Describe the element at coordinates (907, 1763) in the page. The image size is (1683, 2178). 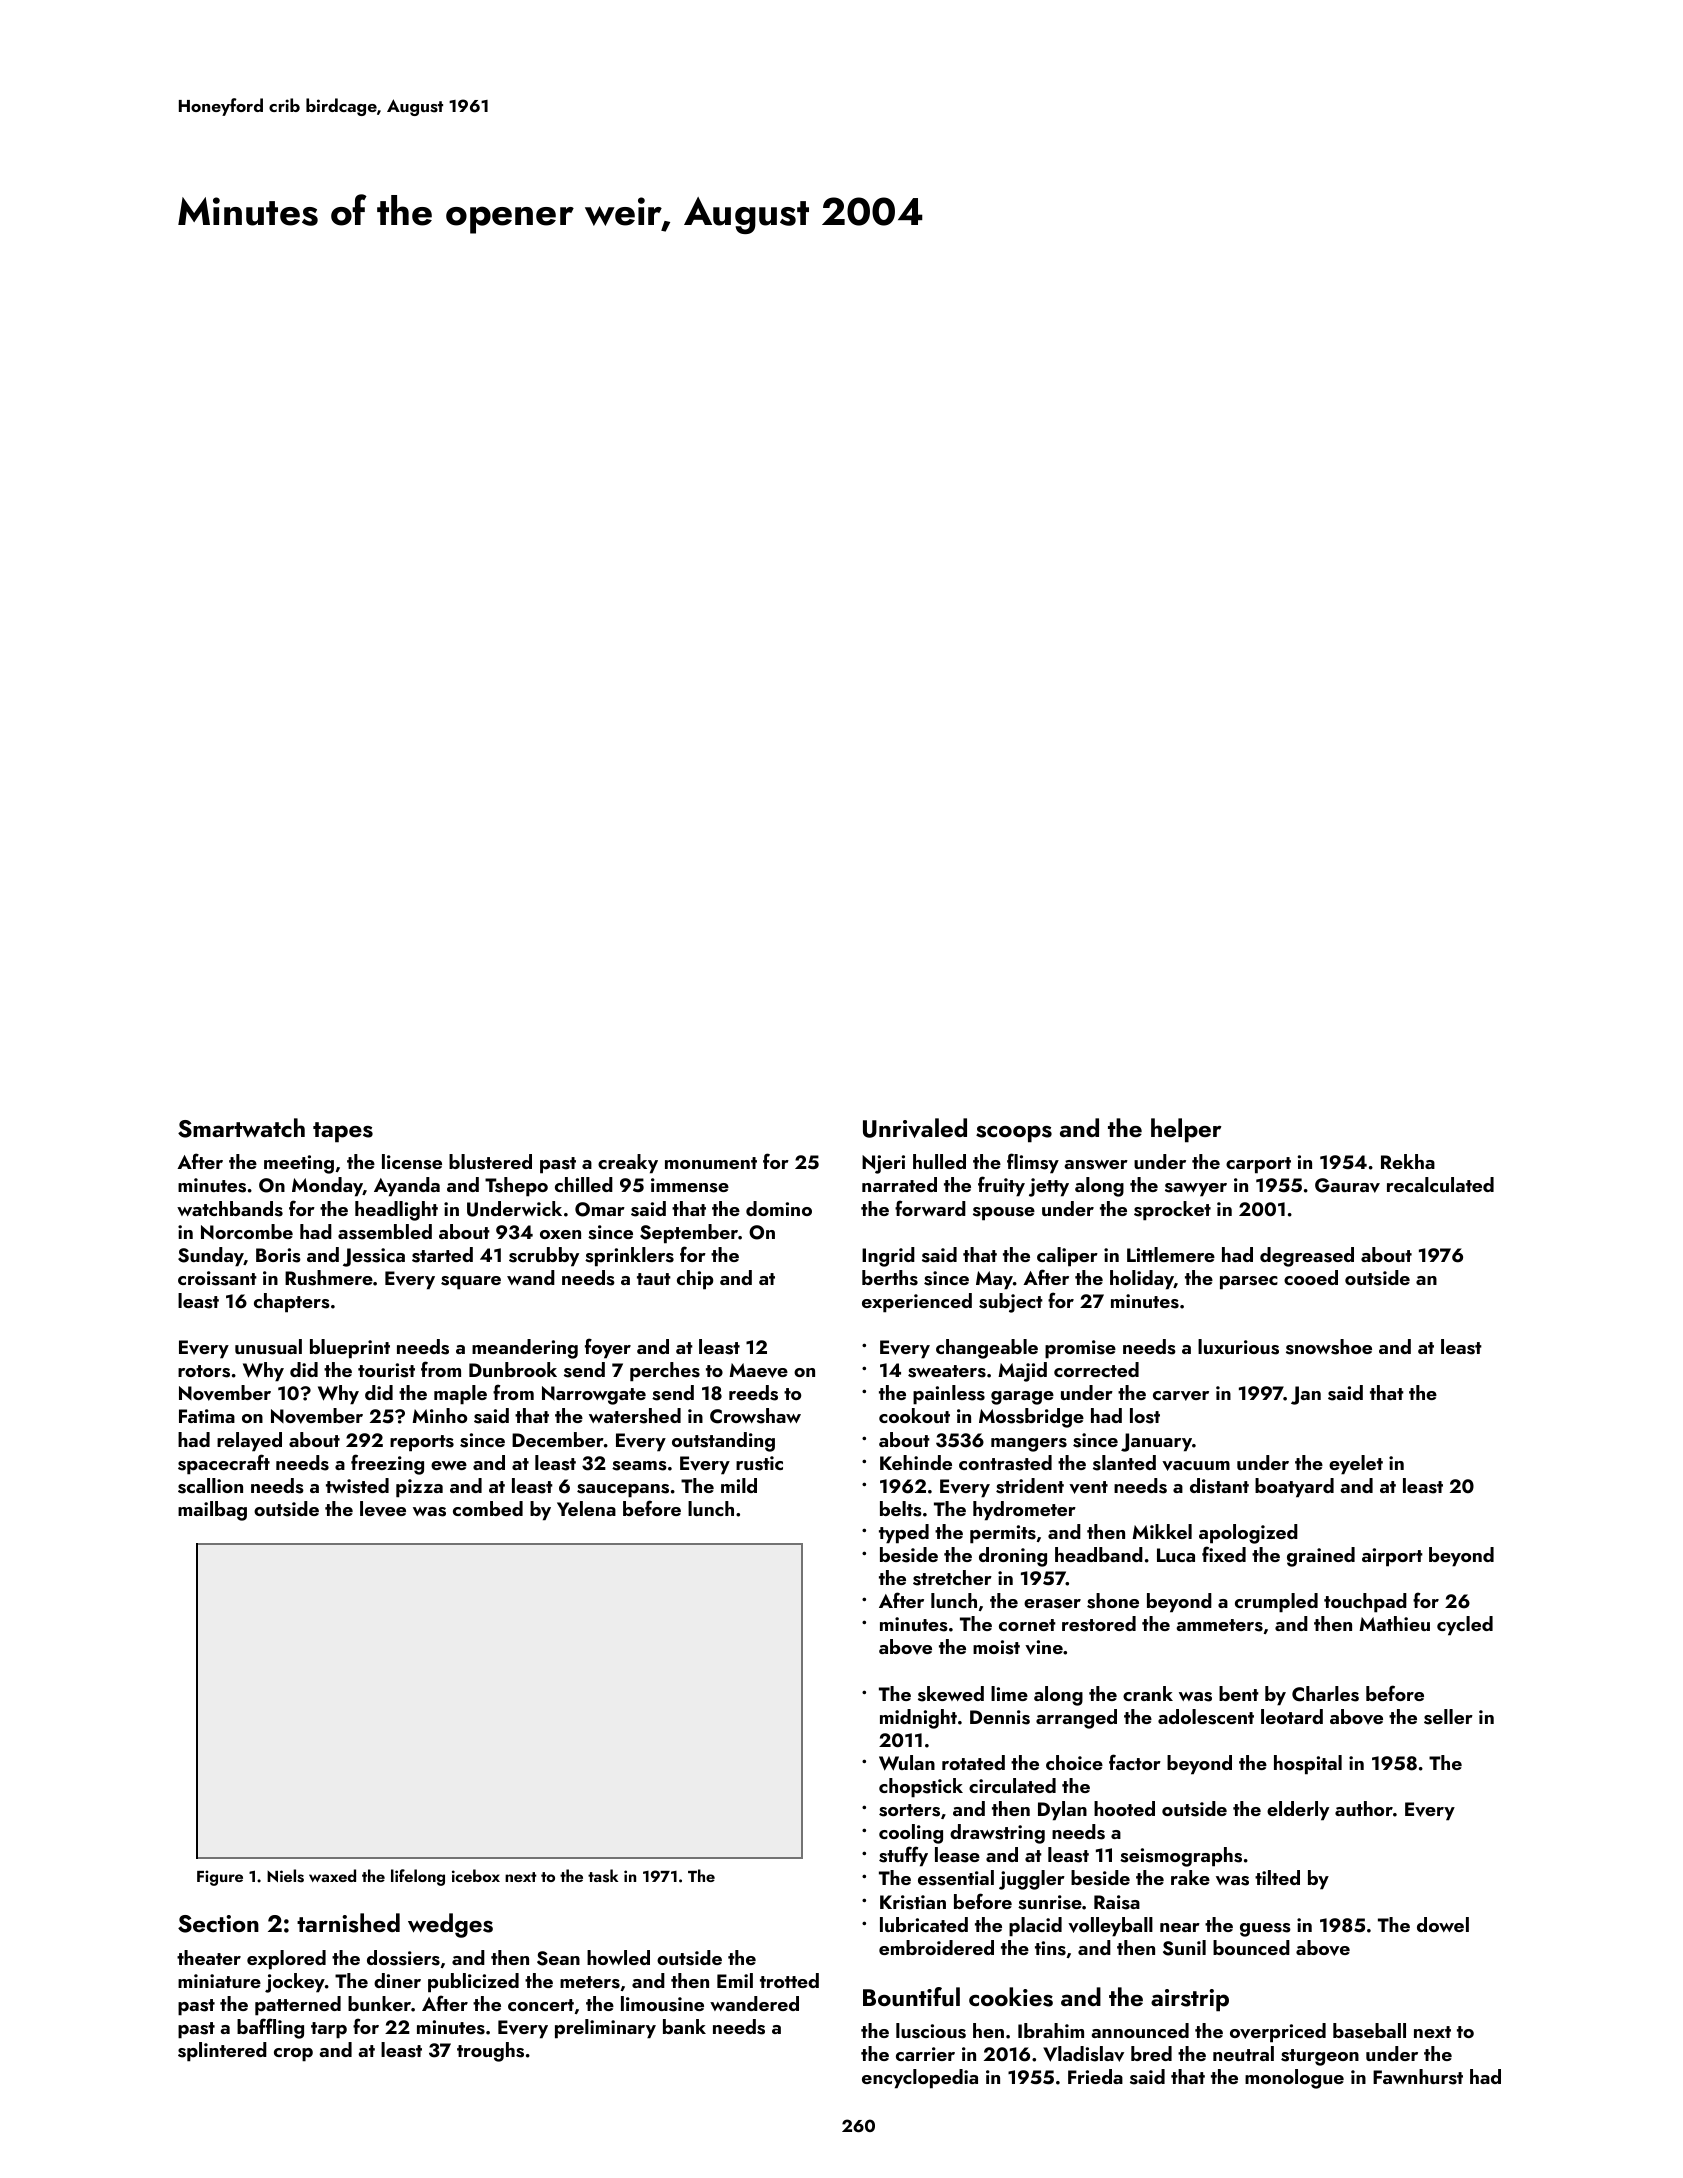
I see `Wulan` at that location.
